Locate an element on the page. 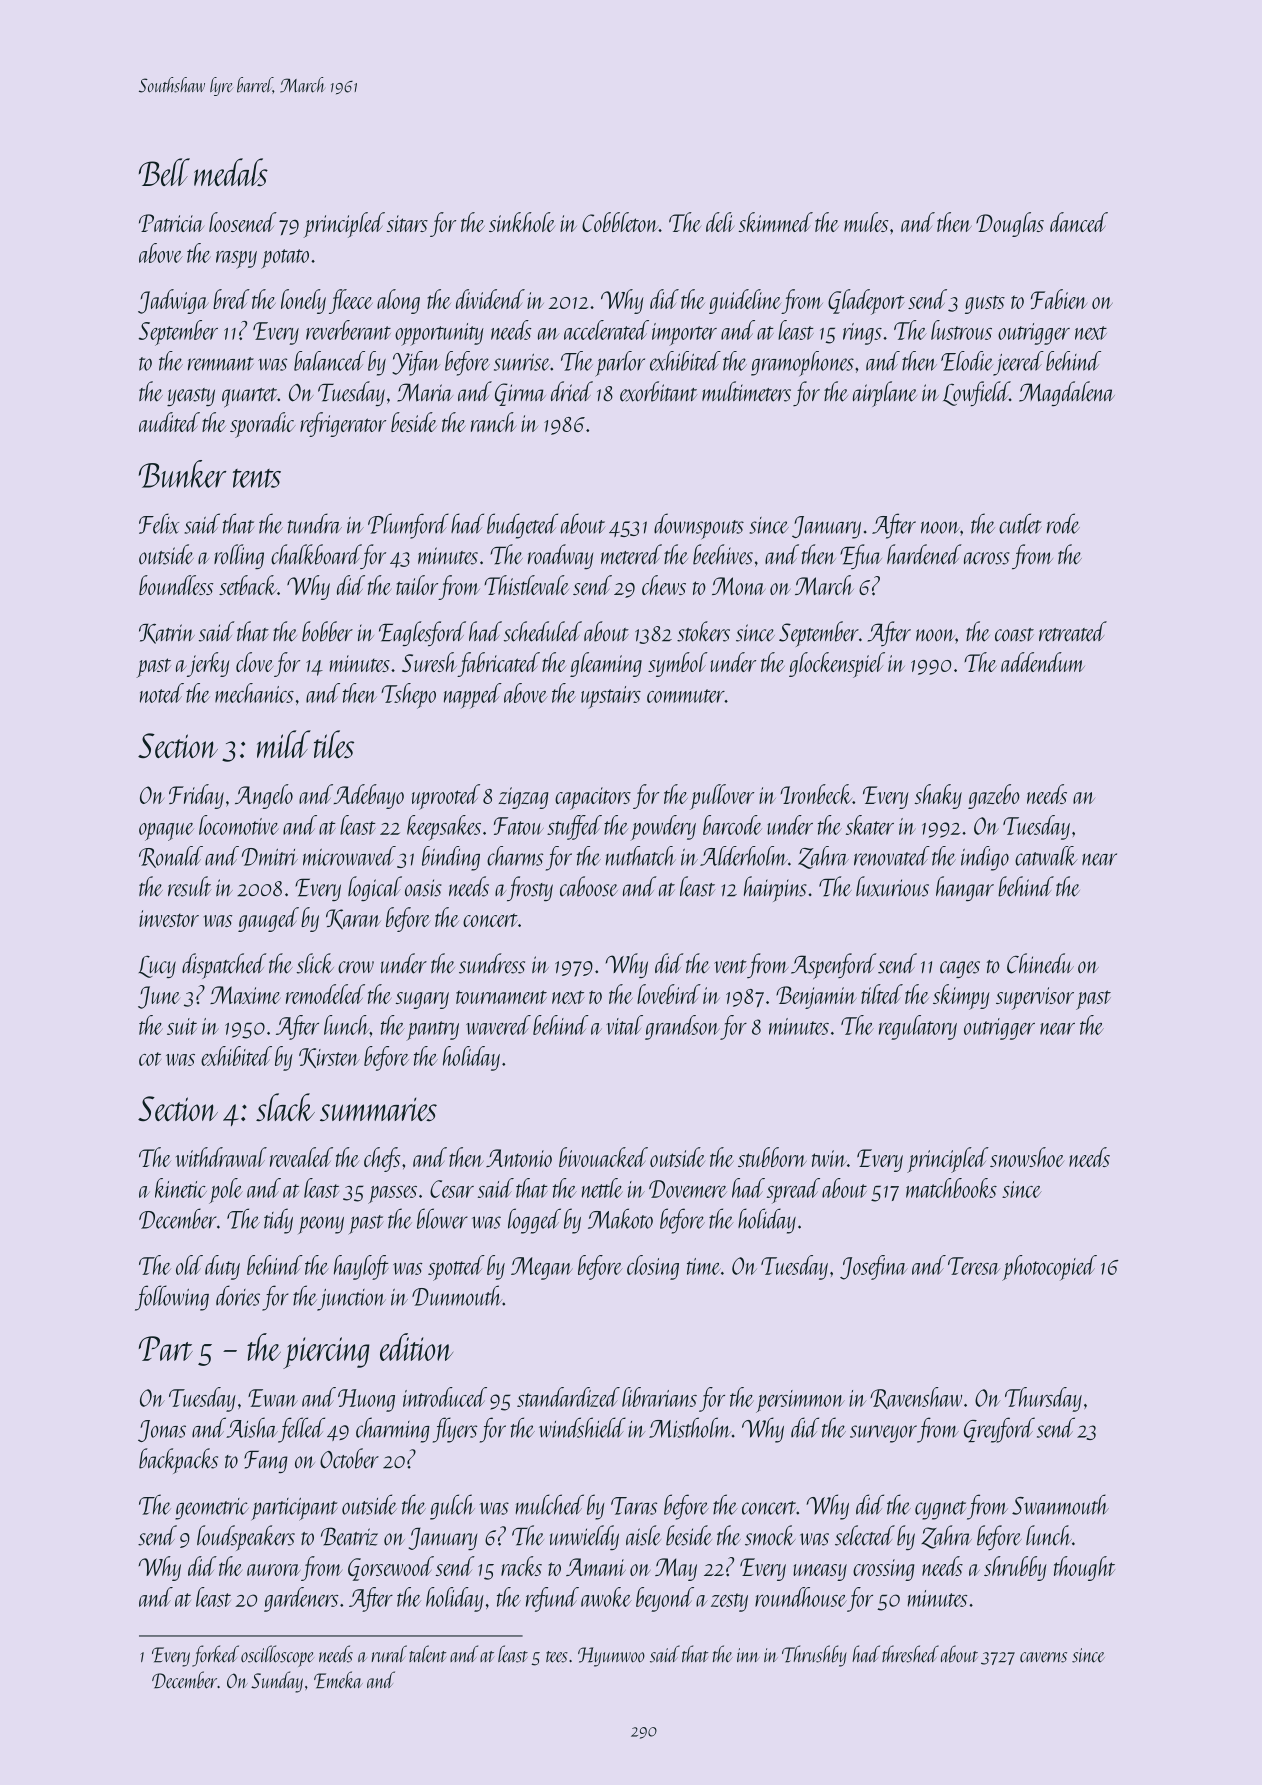  junction is located at coordinates (351, 1300).
